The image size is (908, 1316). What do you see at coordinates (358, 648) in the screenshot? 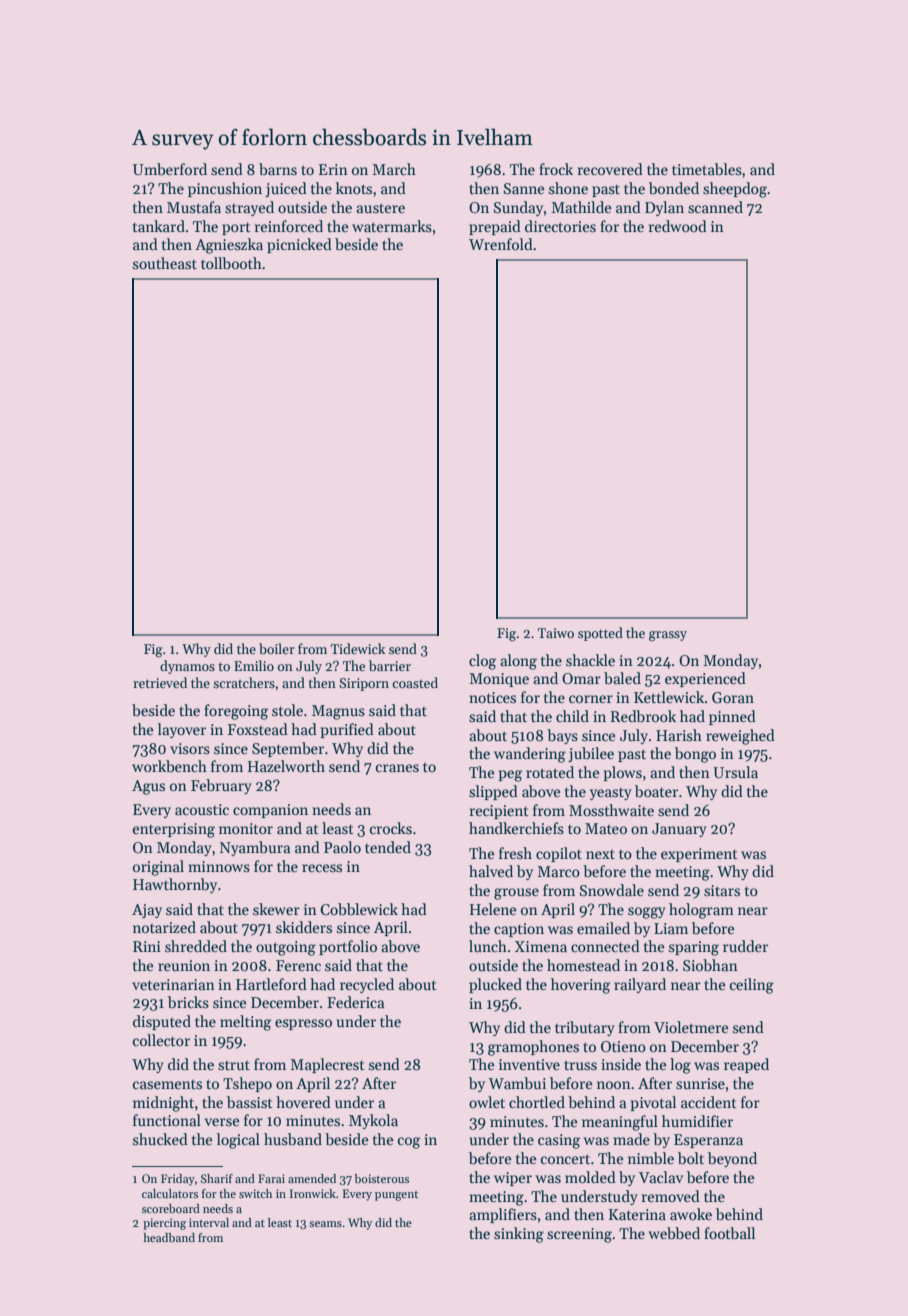
I see `Tidewick` at bounding box center [358, 648].
